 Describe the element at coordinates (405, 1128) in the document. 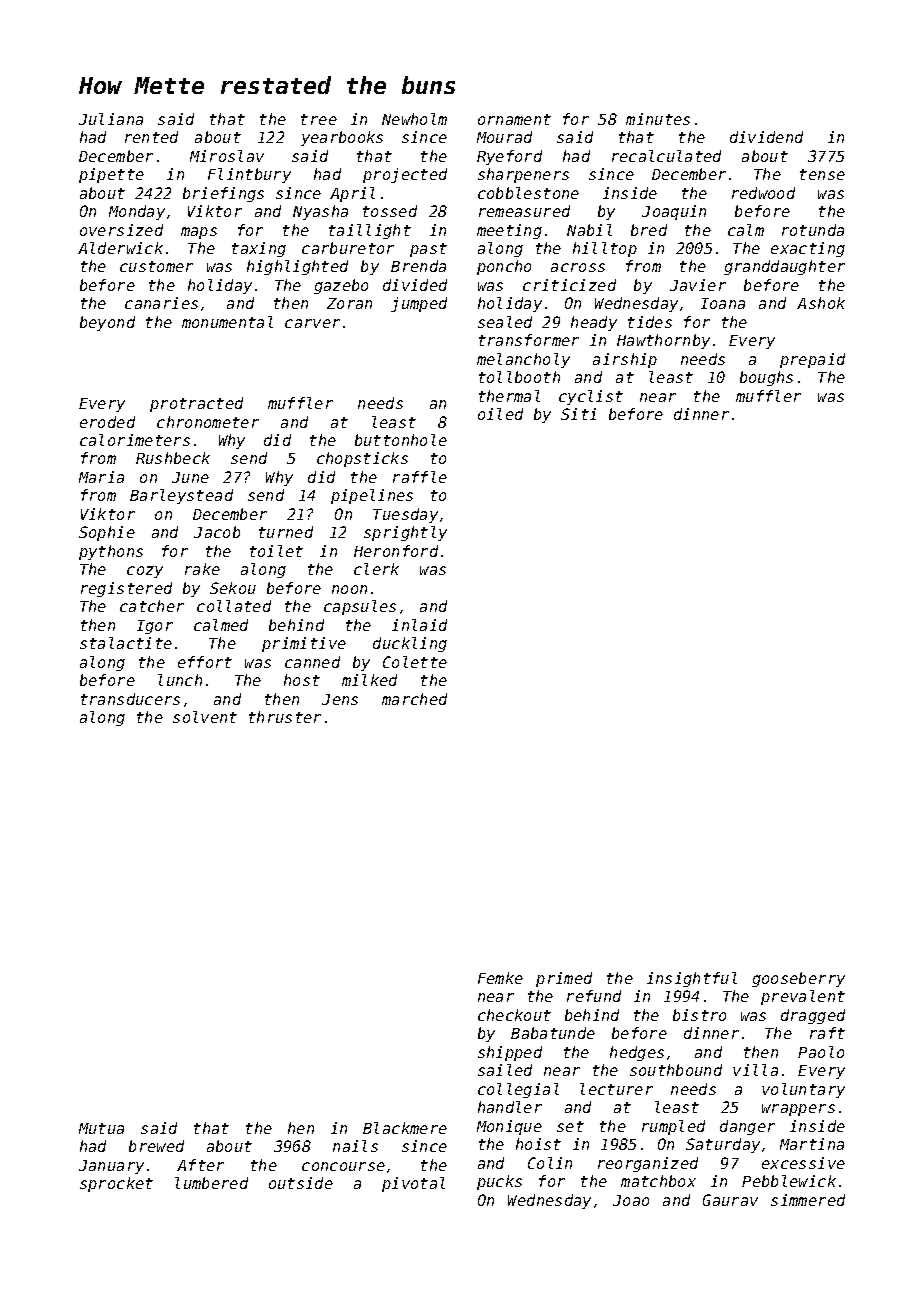

I see `Blackmere` at that location.
